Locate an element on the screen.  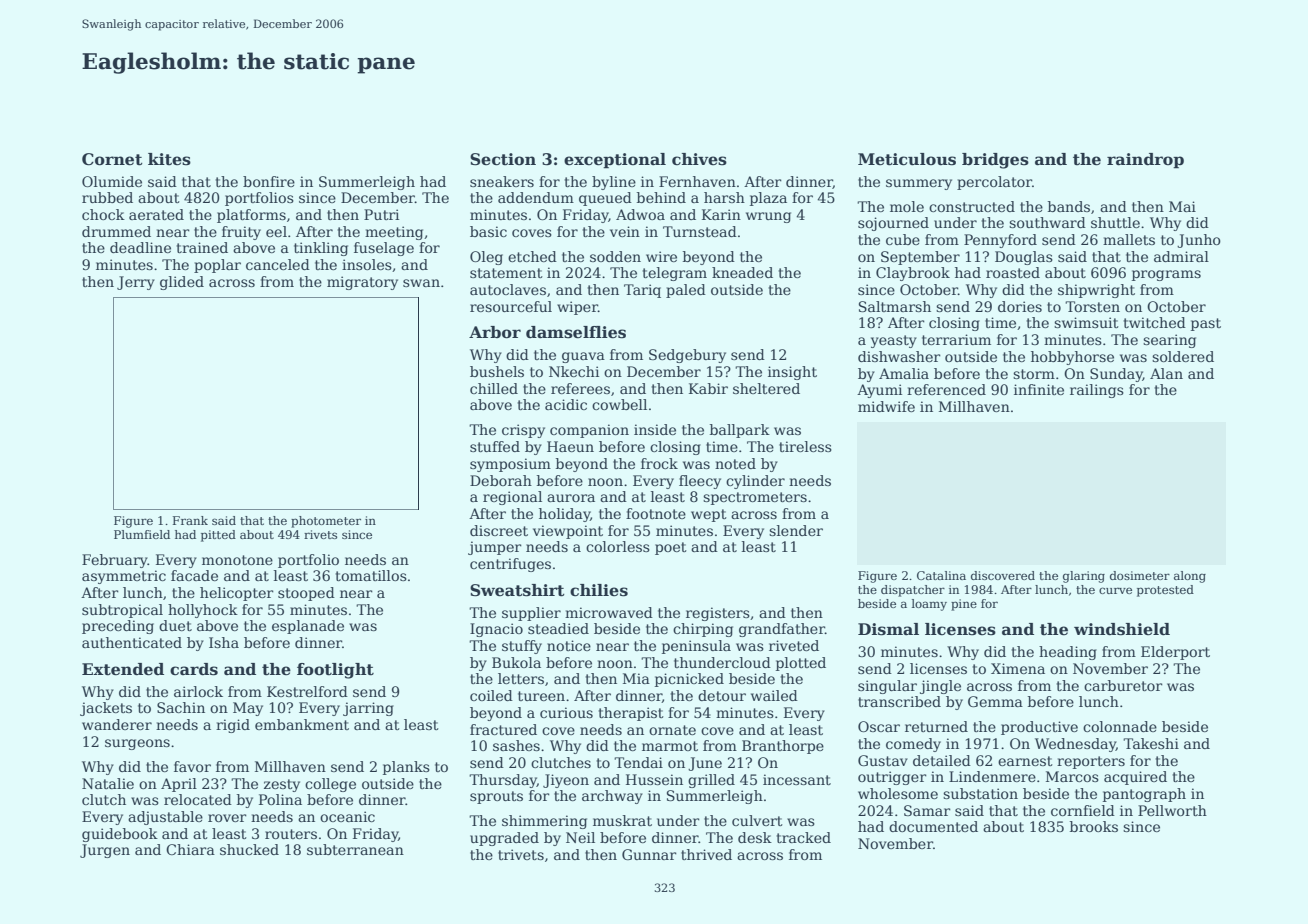
Frank is located at coordinates (190, 520).
